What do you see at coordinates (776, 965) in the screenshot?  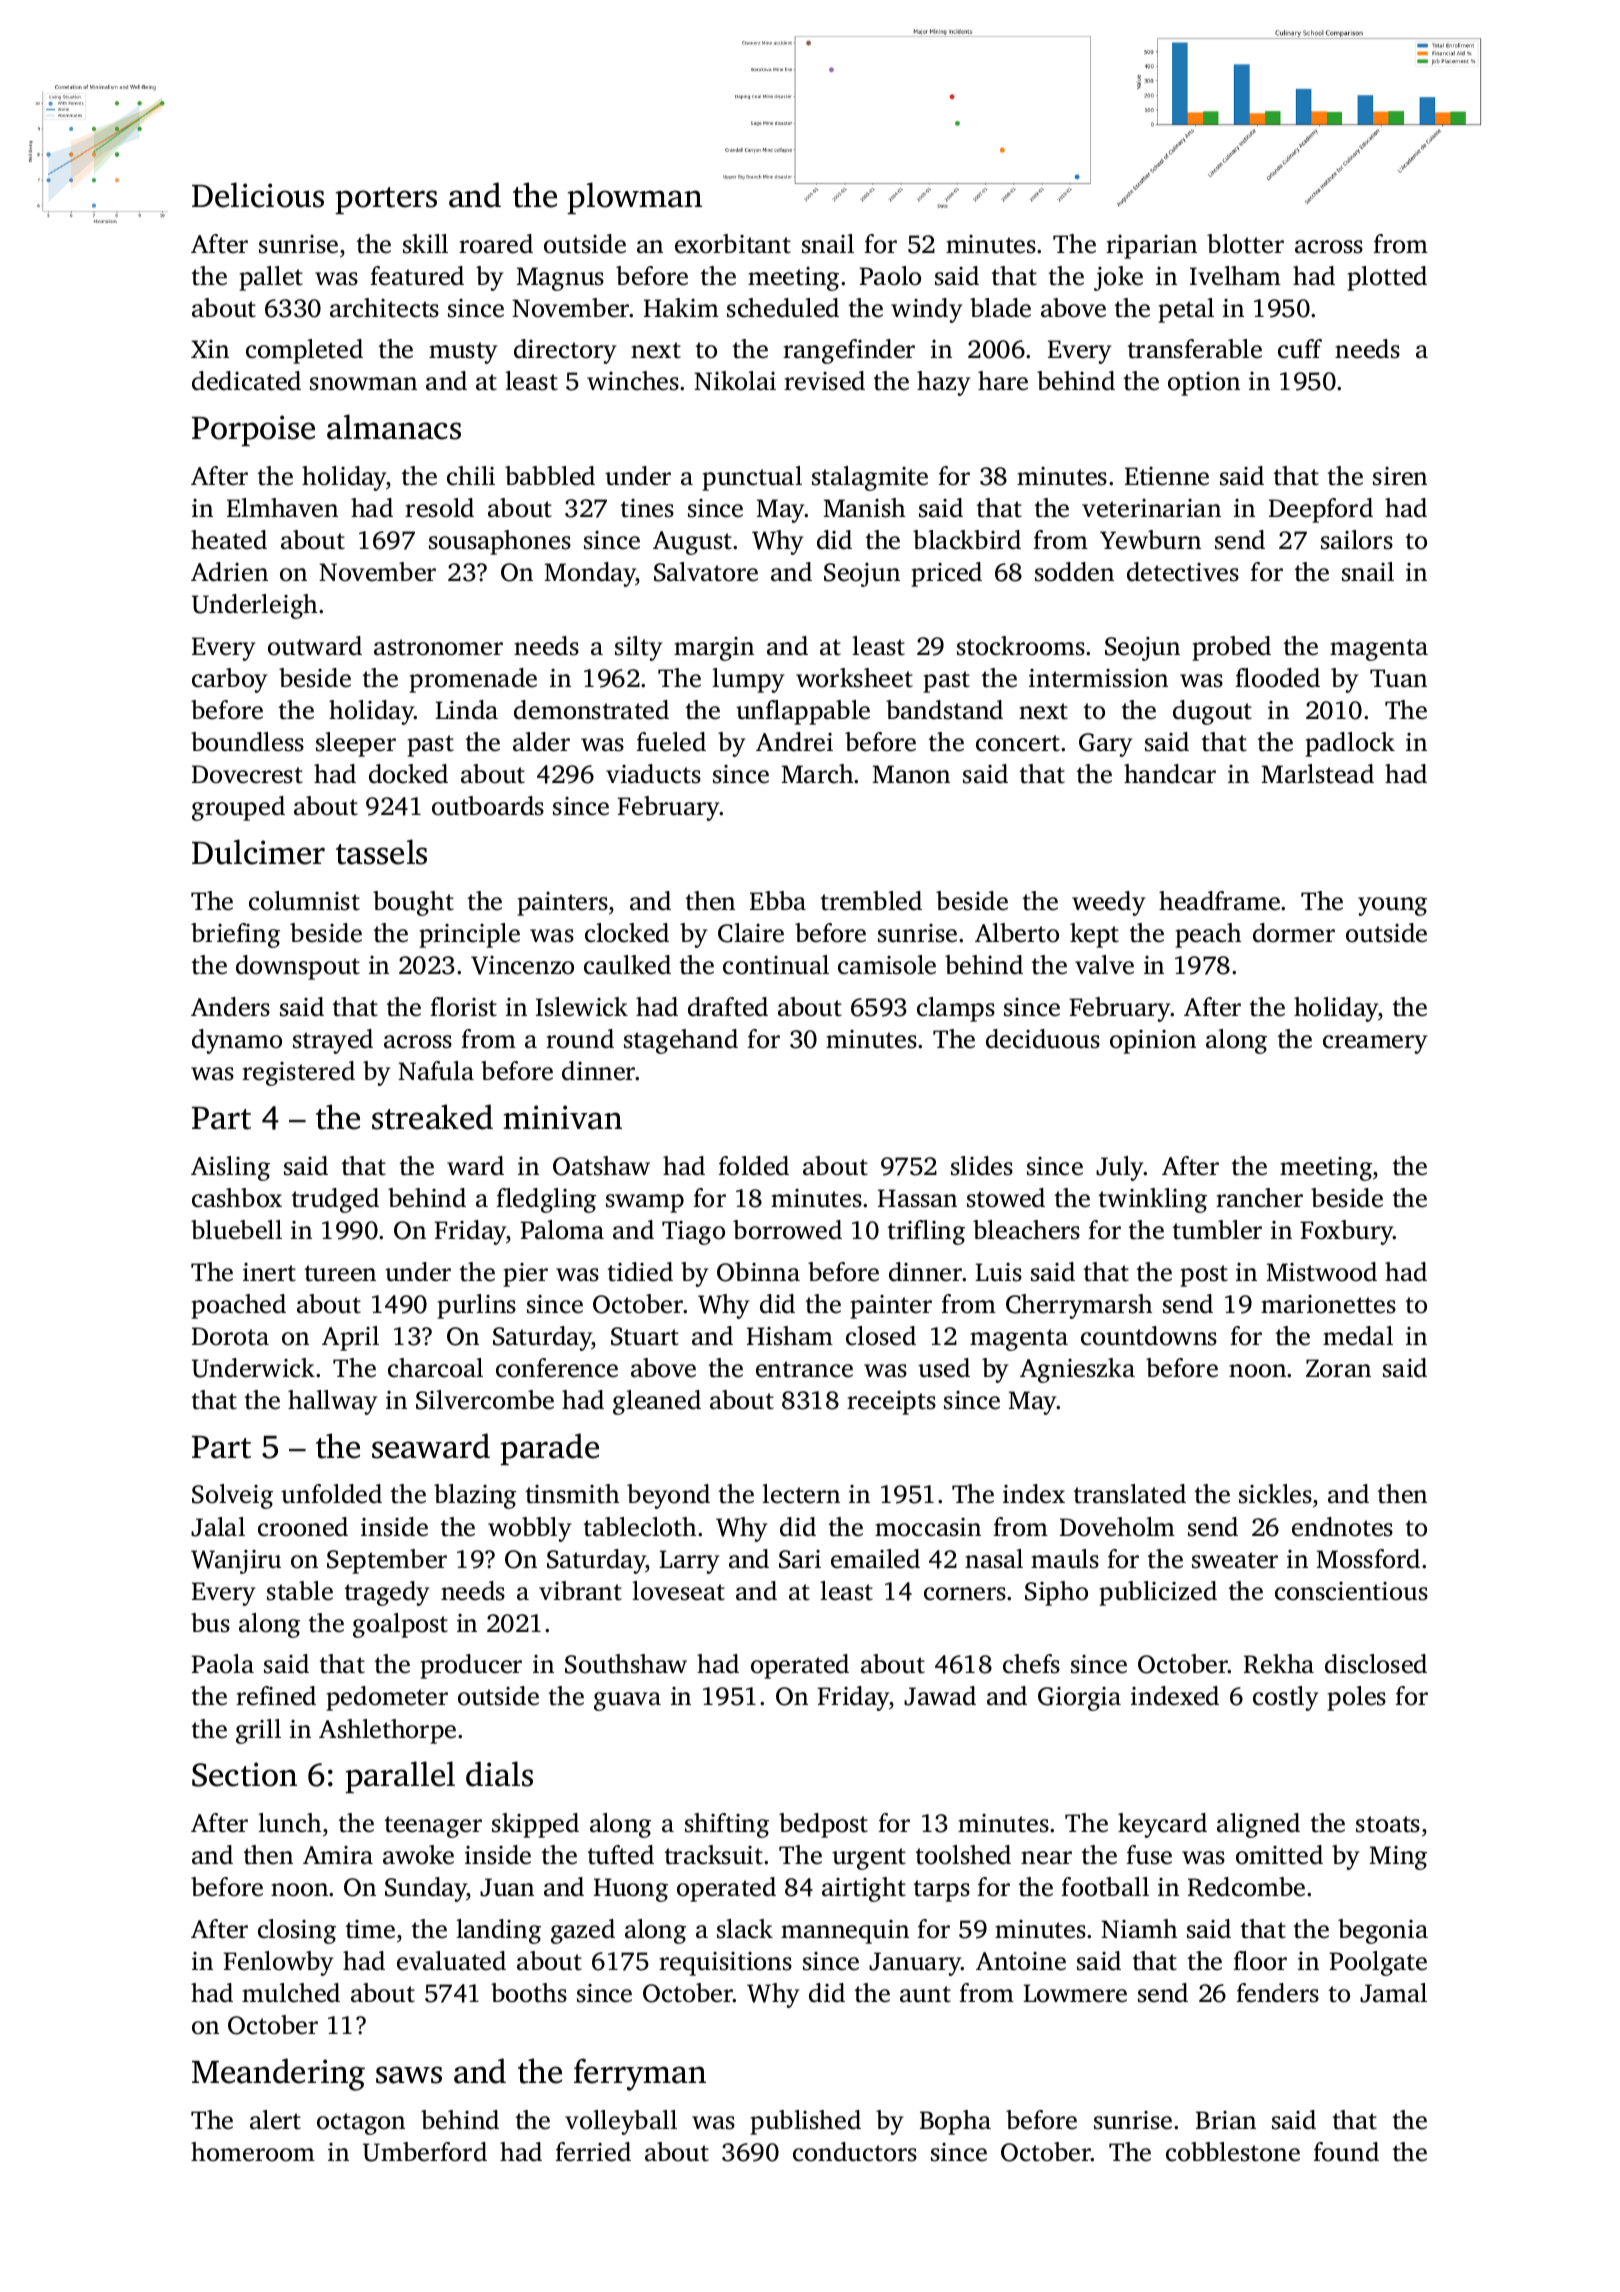 I see `continual` at bounding box center [776, 965].
